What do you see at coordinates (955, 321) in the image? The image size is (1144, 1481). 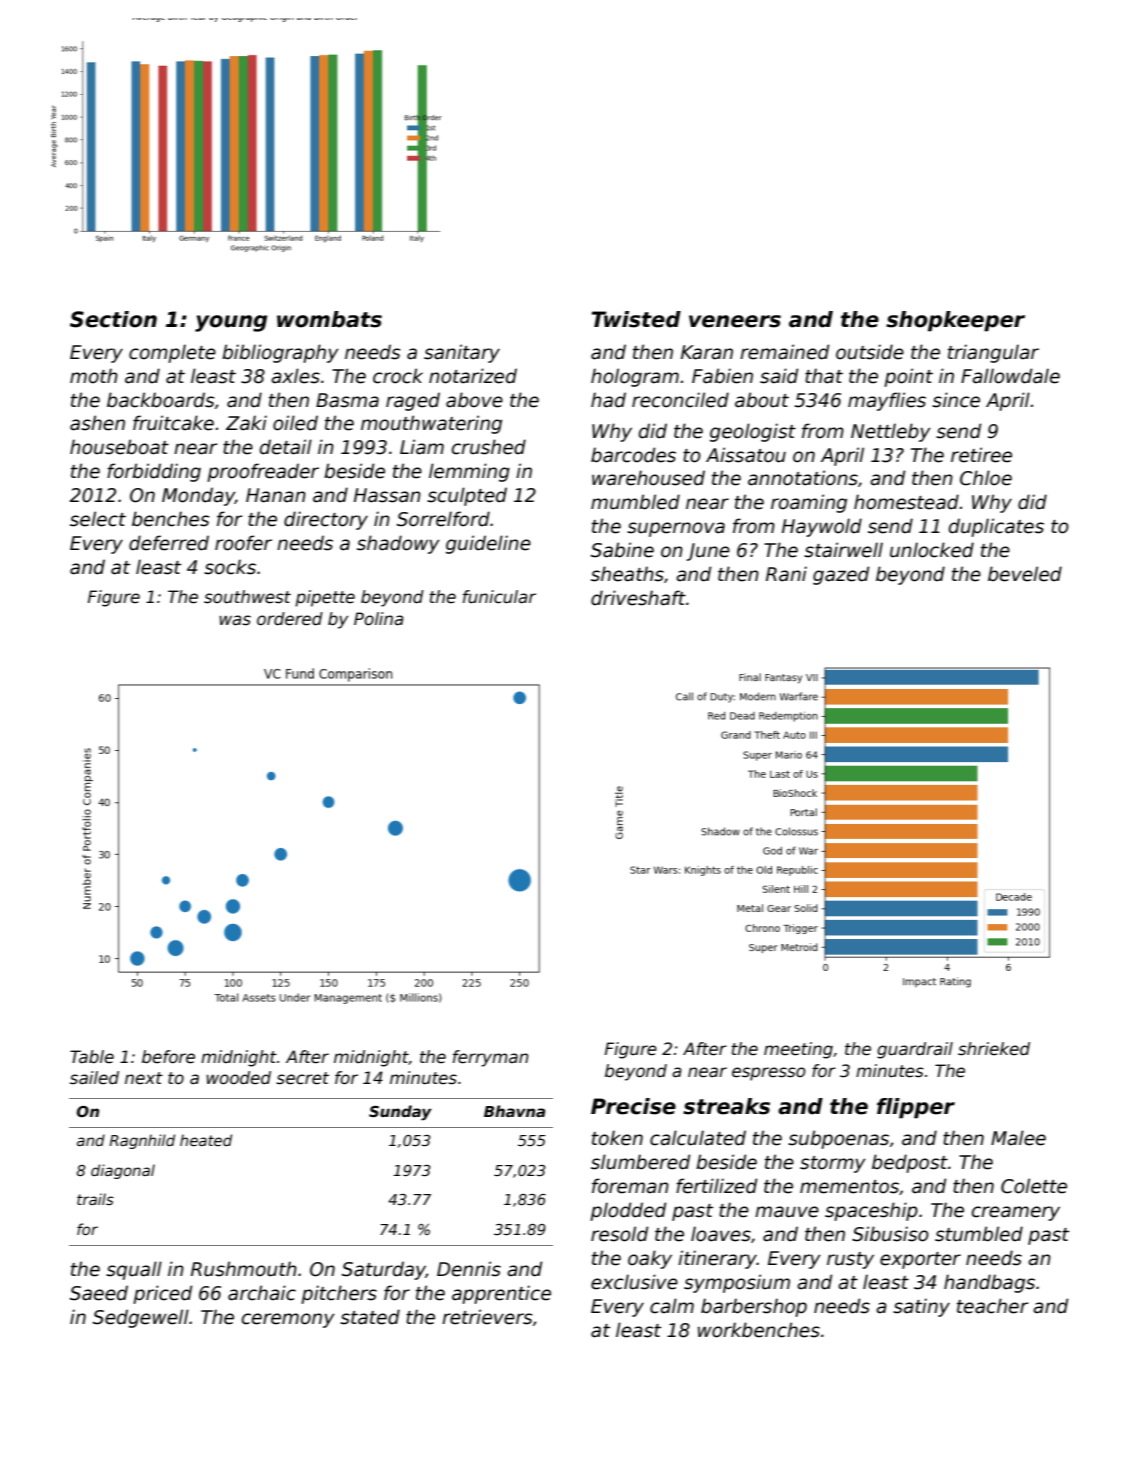 I see `shopkeeper` at bounding box center [955, 321].
